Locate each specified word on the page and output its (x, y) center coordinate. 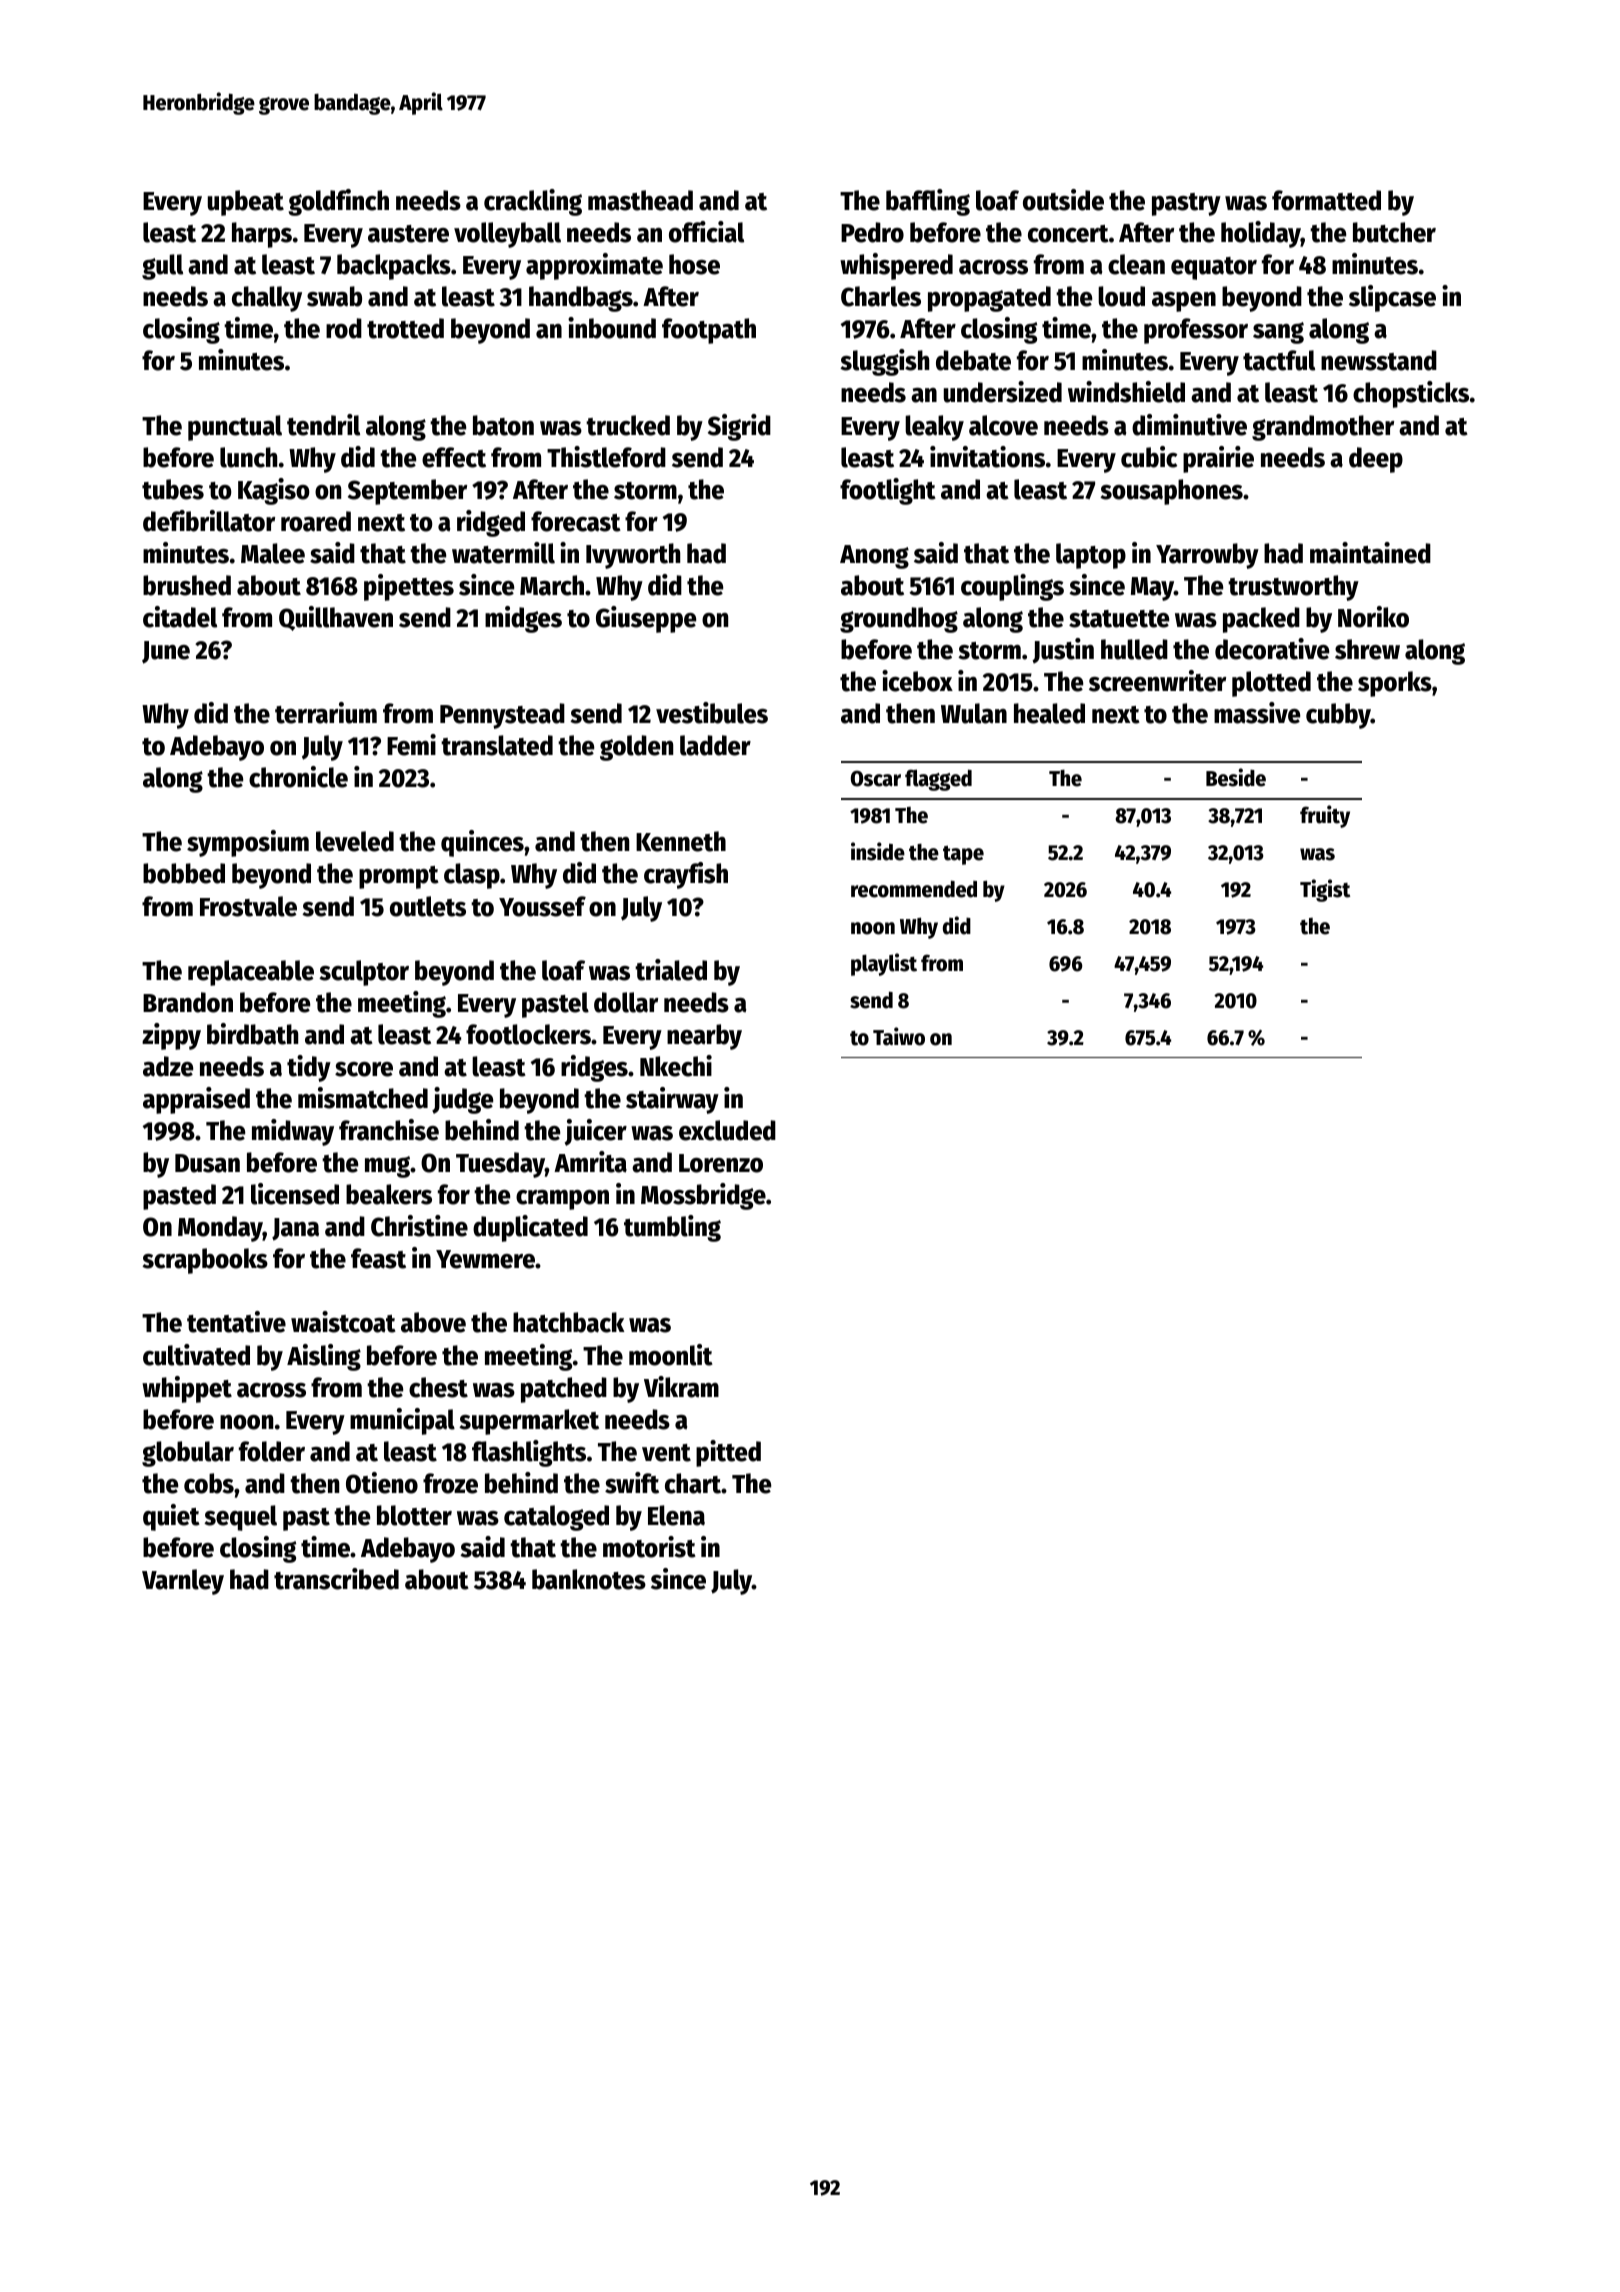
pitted (728, 1453)
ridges (594, 1068)
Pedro (872, 232)
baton (503, 425)
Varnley (183, 1582)
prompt (399, 877)
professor (1196, 331)
